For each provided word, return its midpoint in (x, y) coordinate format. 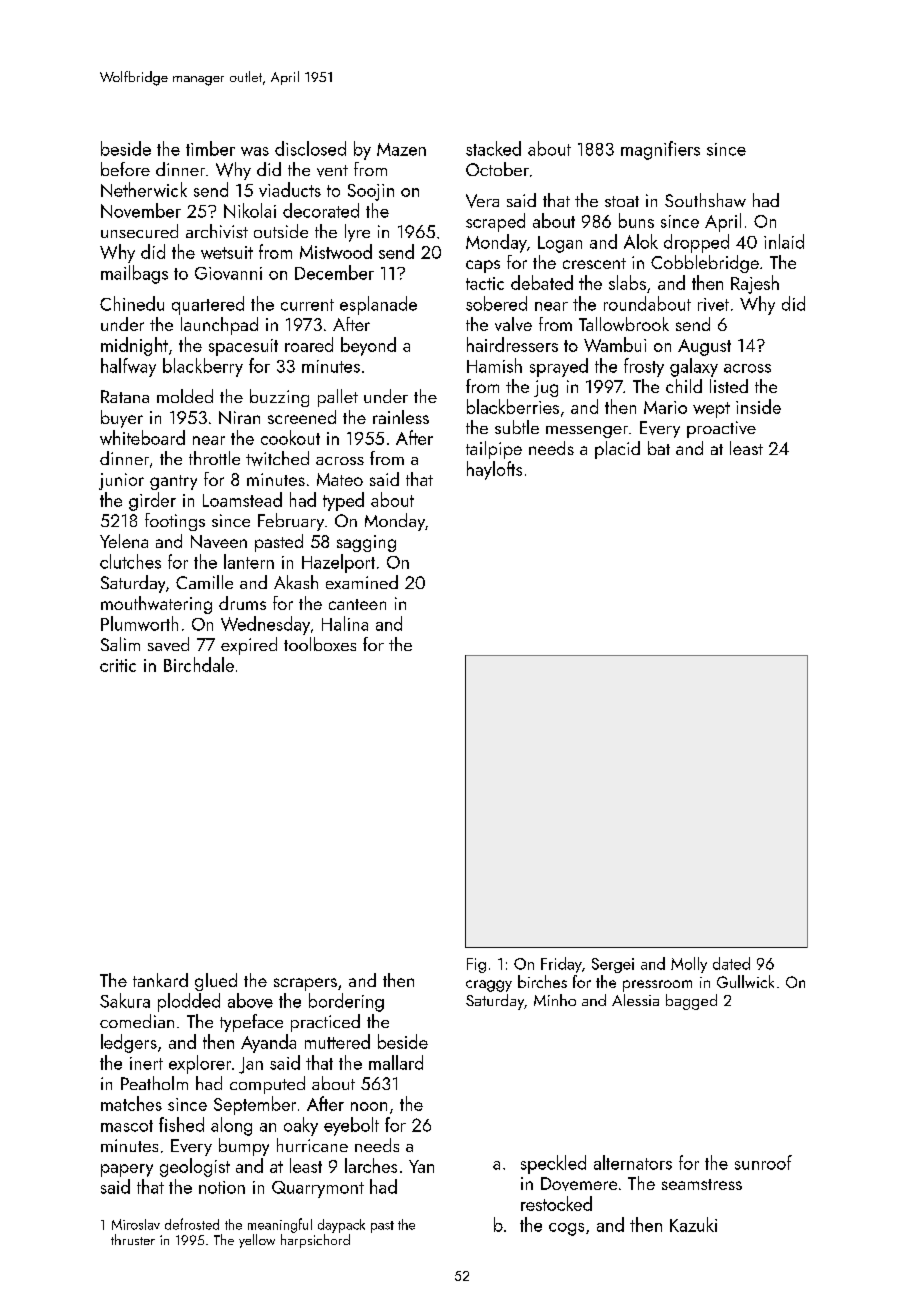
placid (617, 450)
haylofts (494, 470)
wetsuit (227, 252)
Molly (689, 965)
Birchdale (199, 664)
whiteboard (142, 437)
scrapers (305, 984)
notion (222, 1187)
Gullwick (745, 981)
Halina (345, 623)
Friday (561, 965)
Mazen (401, 149)
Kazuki (693, 1224)
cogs (566, 1229)
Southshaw (705, 200)
